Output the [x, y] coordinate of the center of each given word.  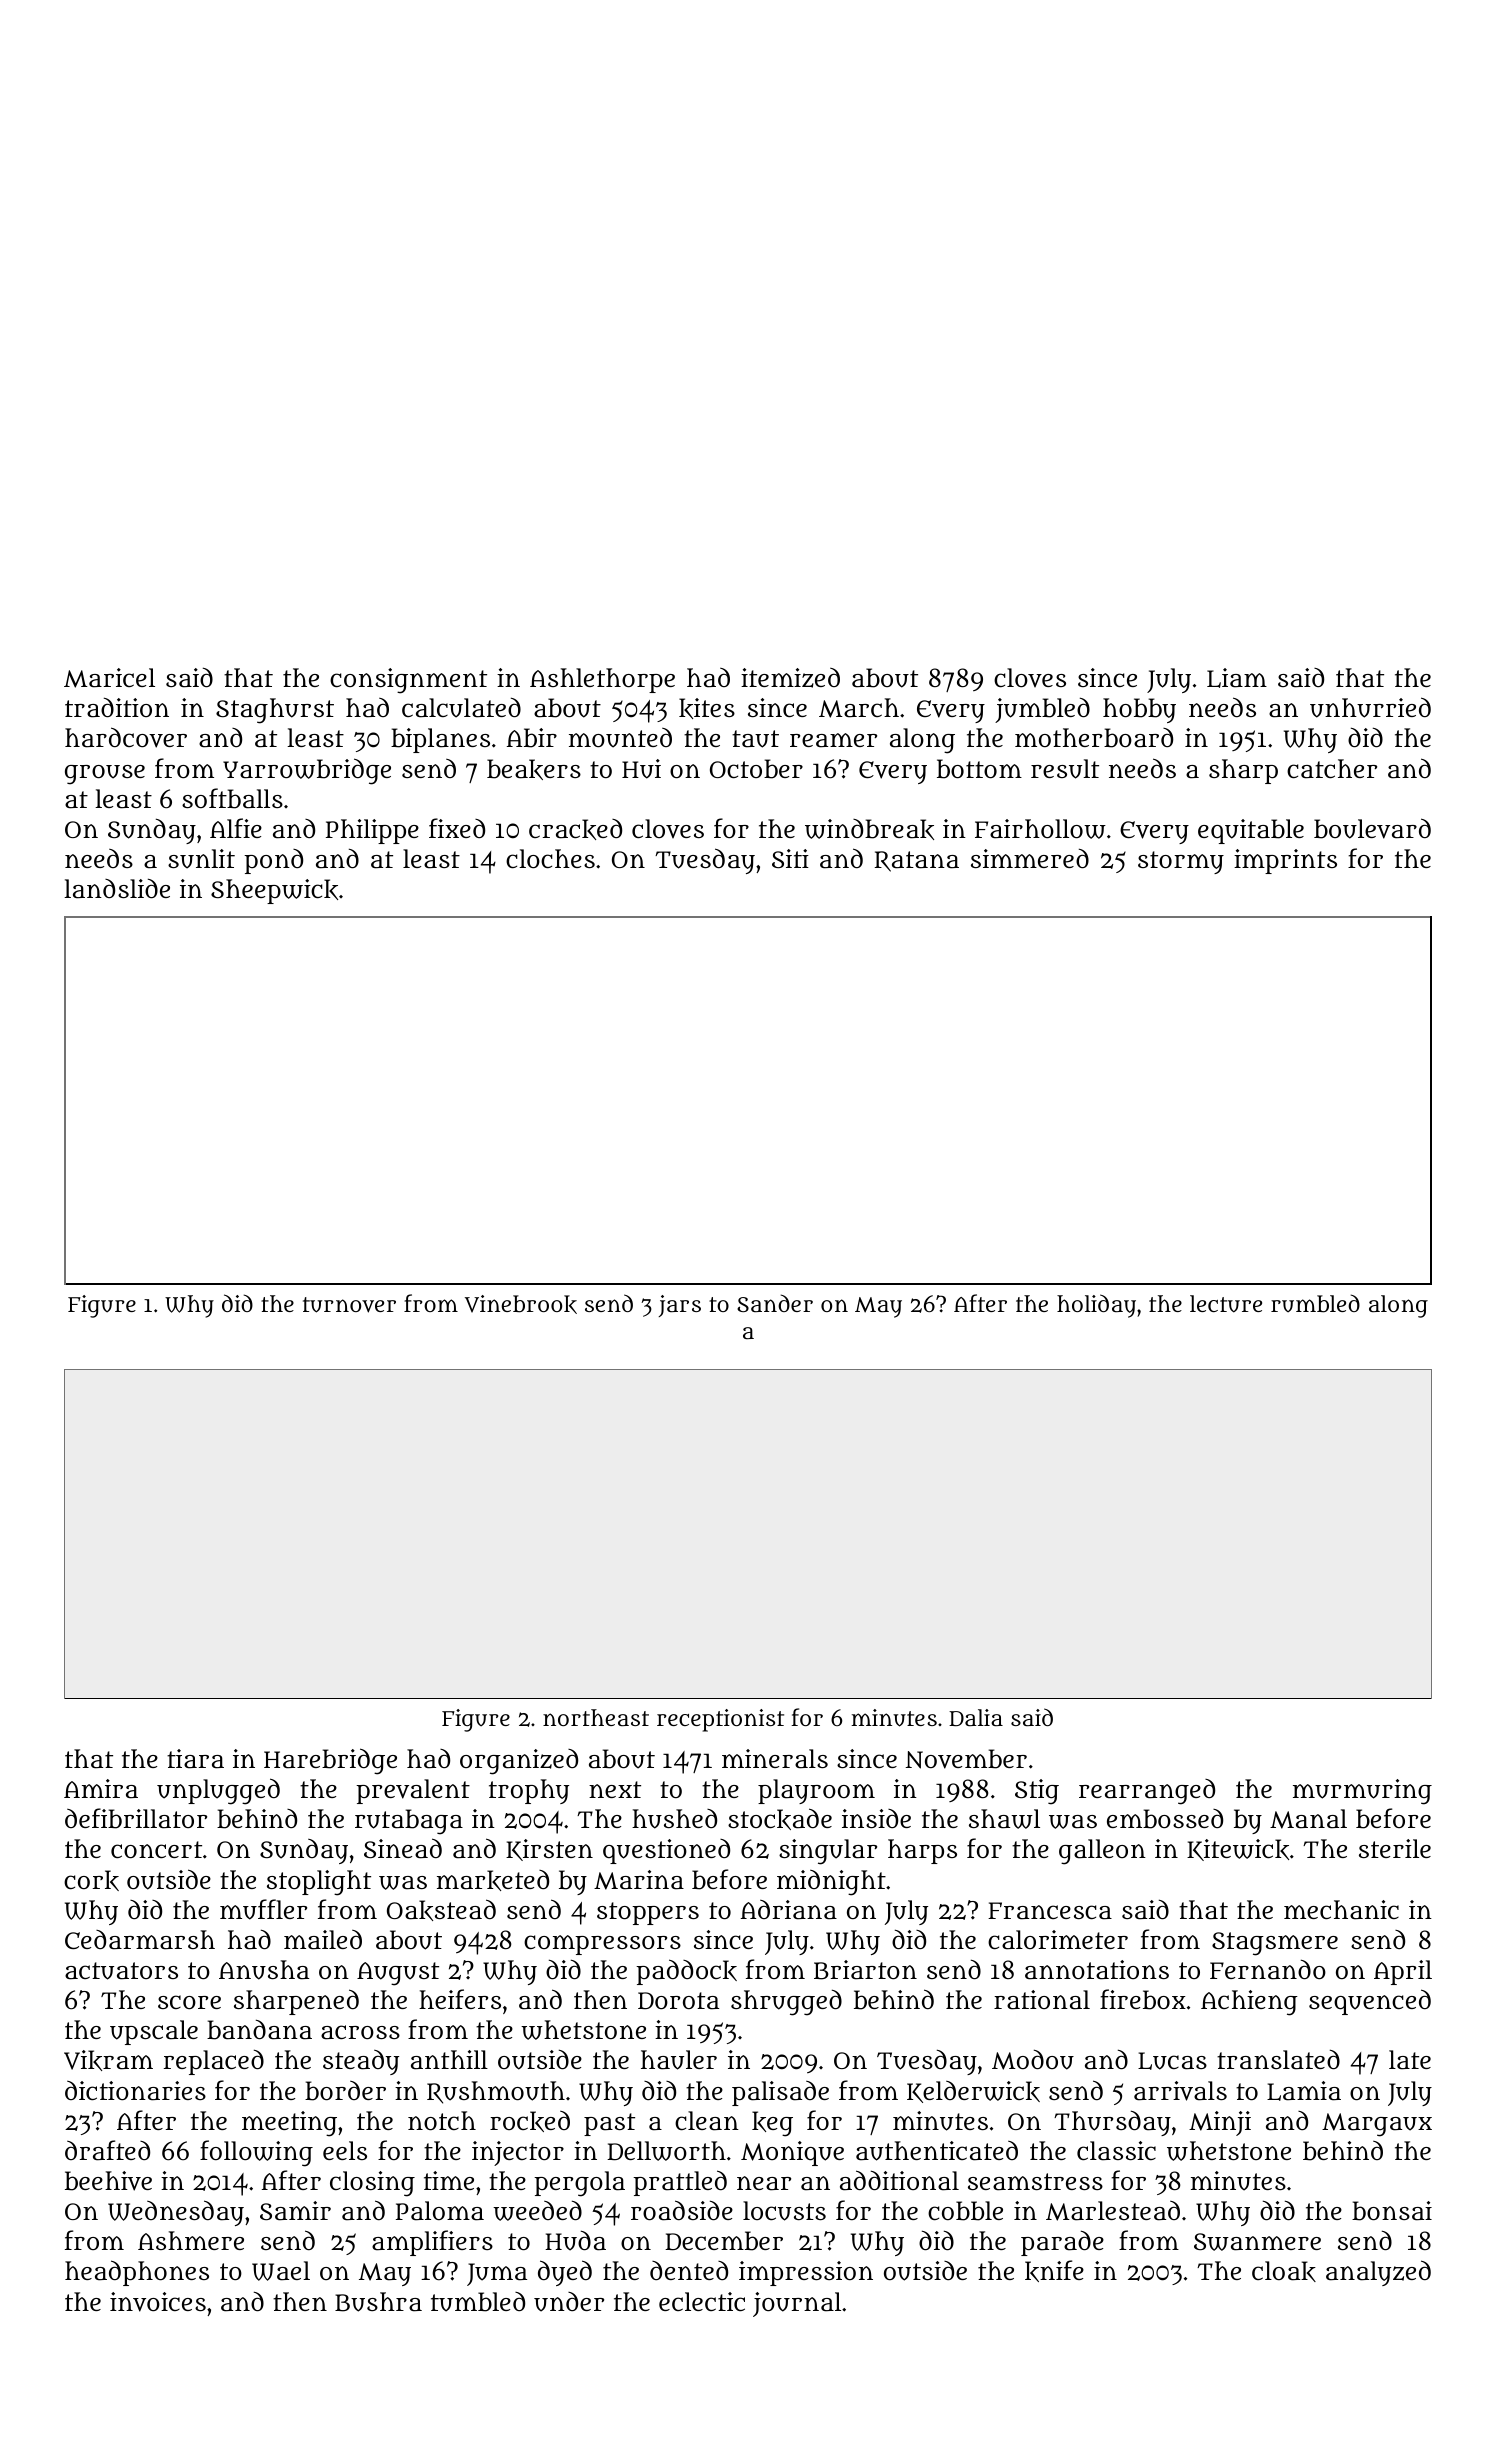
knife [1054, 2271]
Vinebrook [521, 1304]
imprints [1285, 861]
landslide [117, 888]
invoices [158, 2302]
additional [899, 2180]
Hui [641, 769]
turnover [349, 1305]
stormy [1181, 862]
